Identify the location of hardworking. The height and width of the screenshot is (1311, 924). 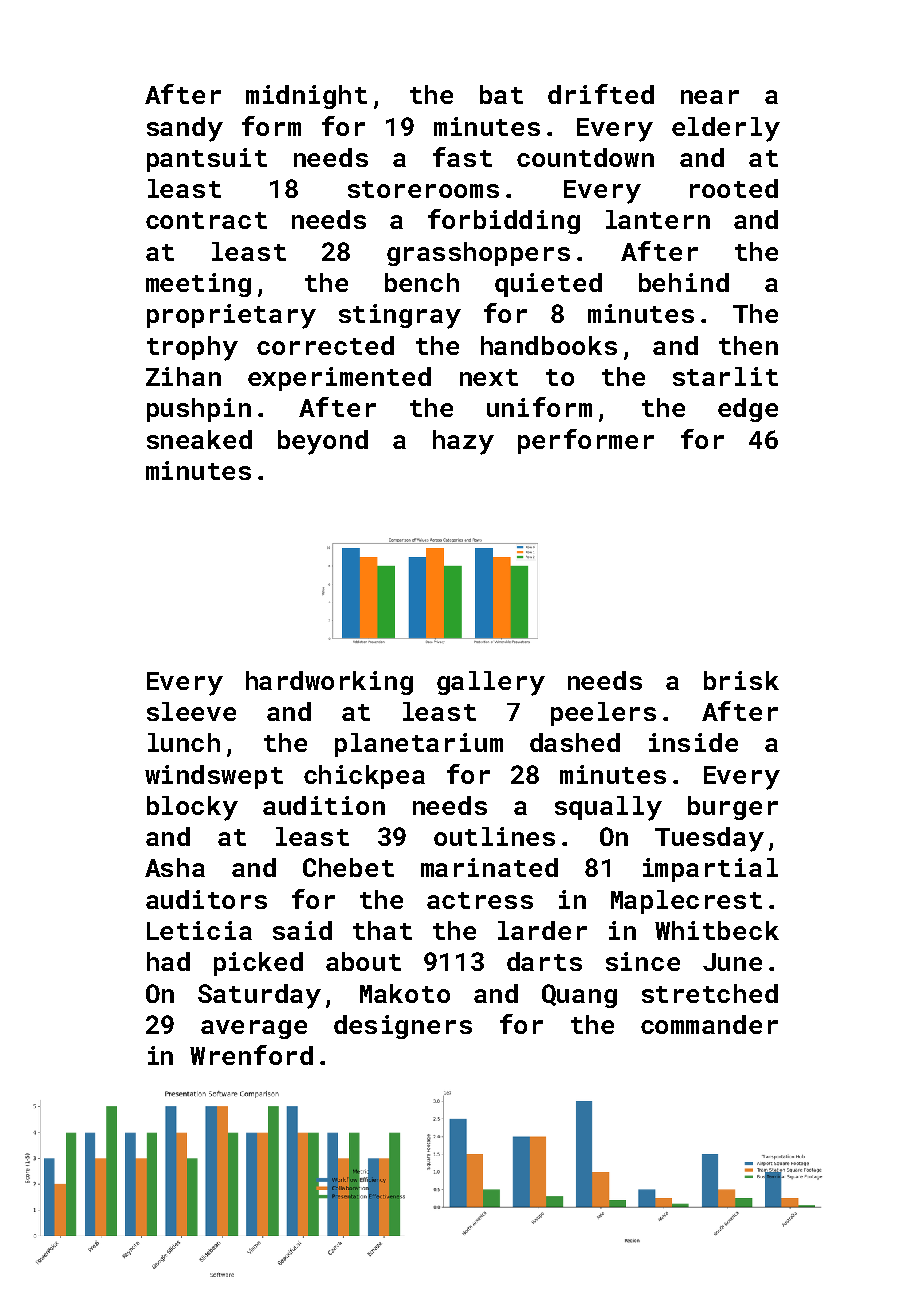
(329, 683).
